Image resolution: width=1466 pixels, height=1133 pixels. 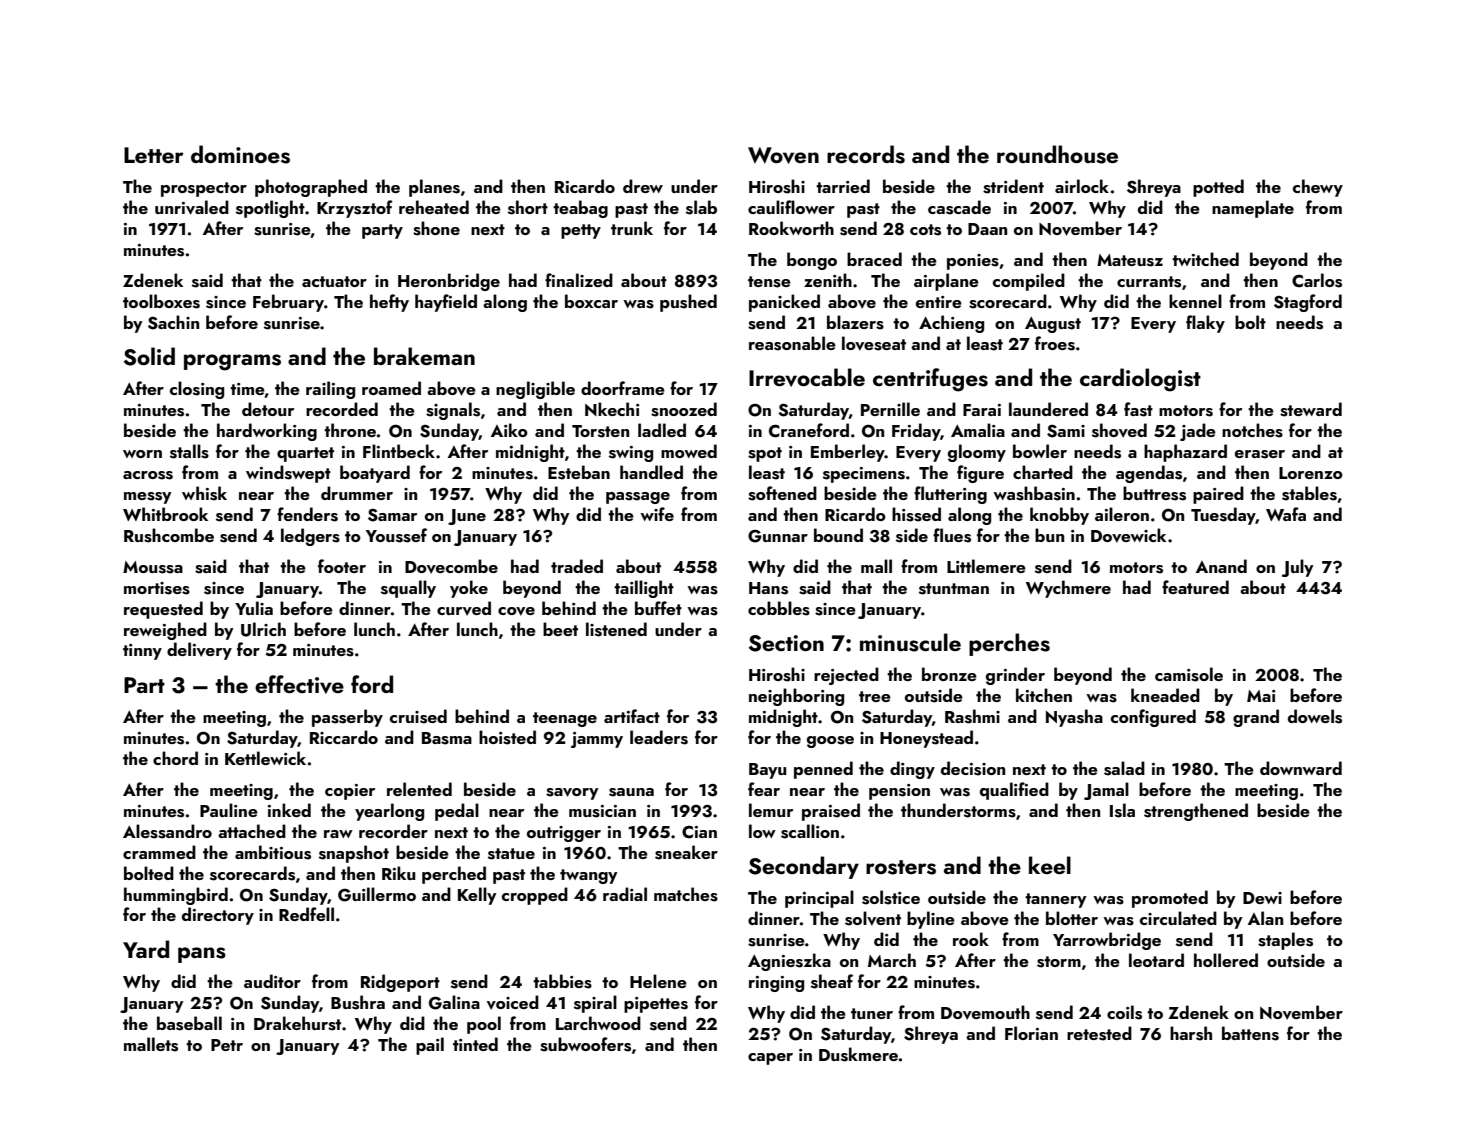 What do you see at coordinates (240, 154) in the screenshot?
I see `dominoes` at bounding box center [240, 154].
